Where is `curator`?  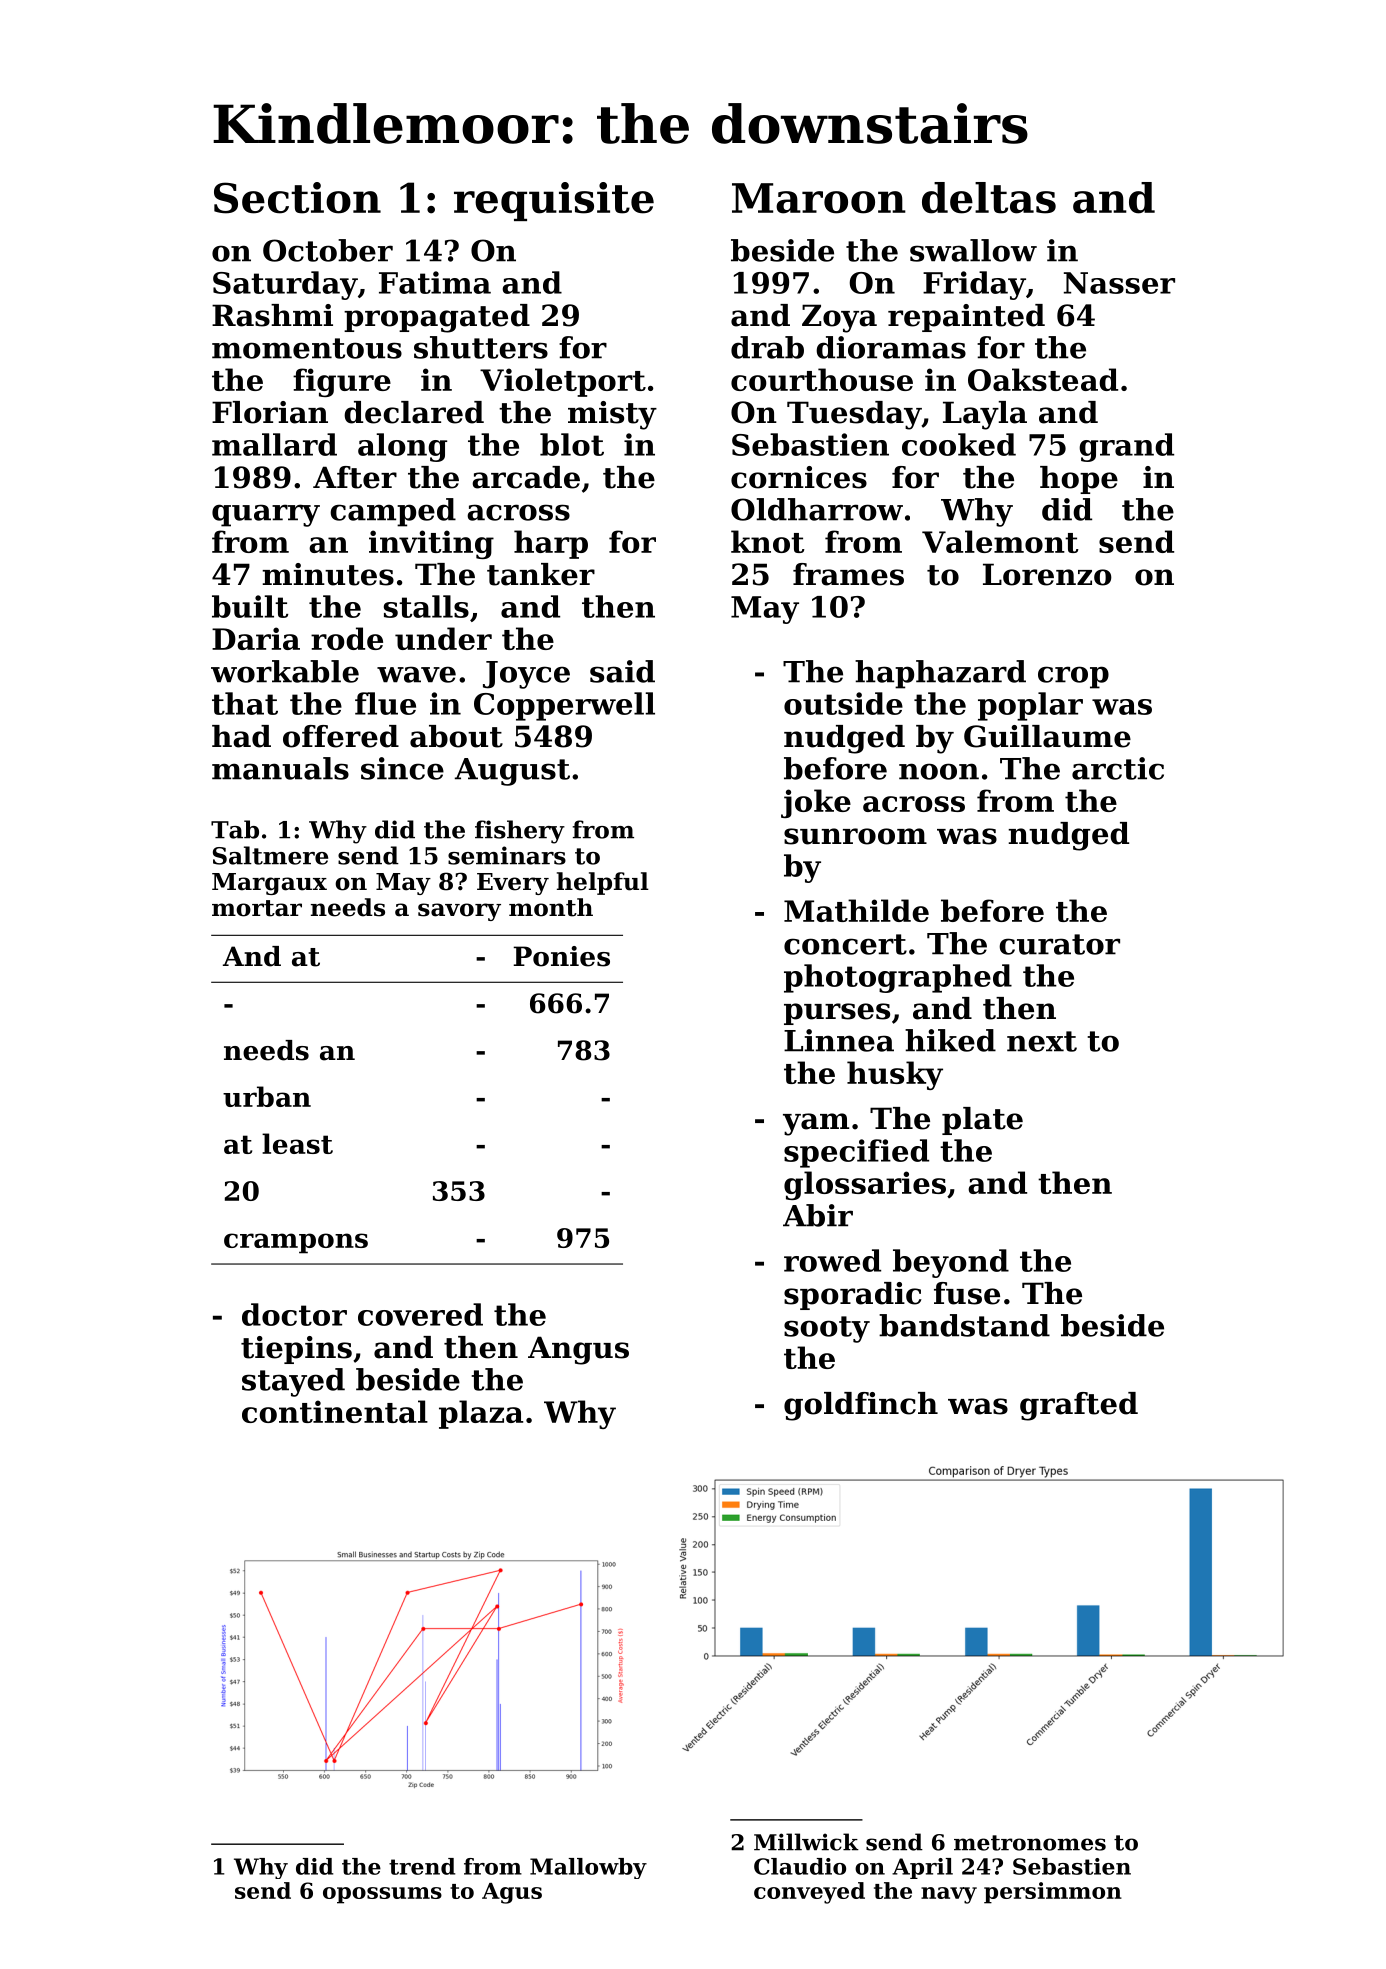
curator is located at coordinates (1059, 944).
